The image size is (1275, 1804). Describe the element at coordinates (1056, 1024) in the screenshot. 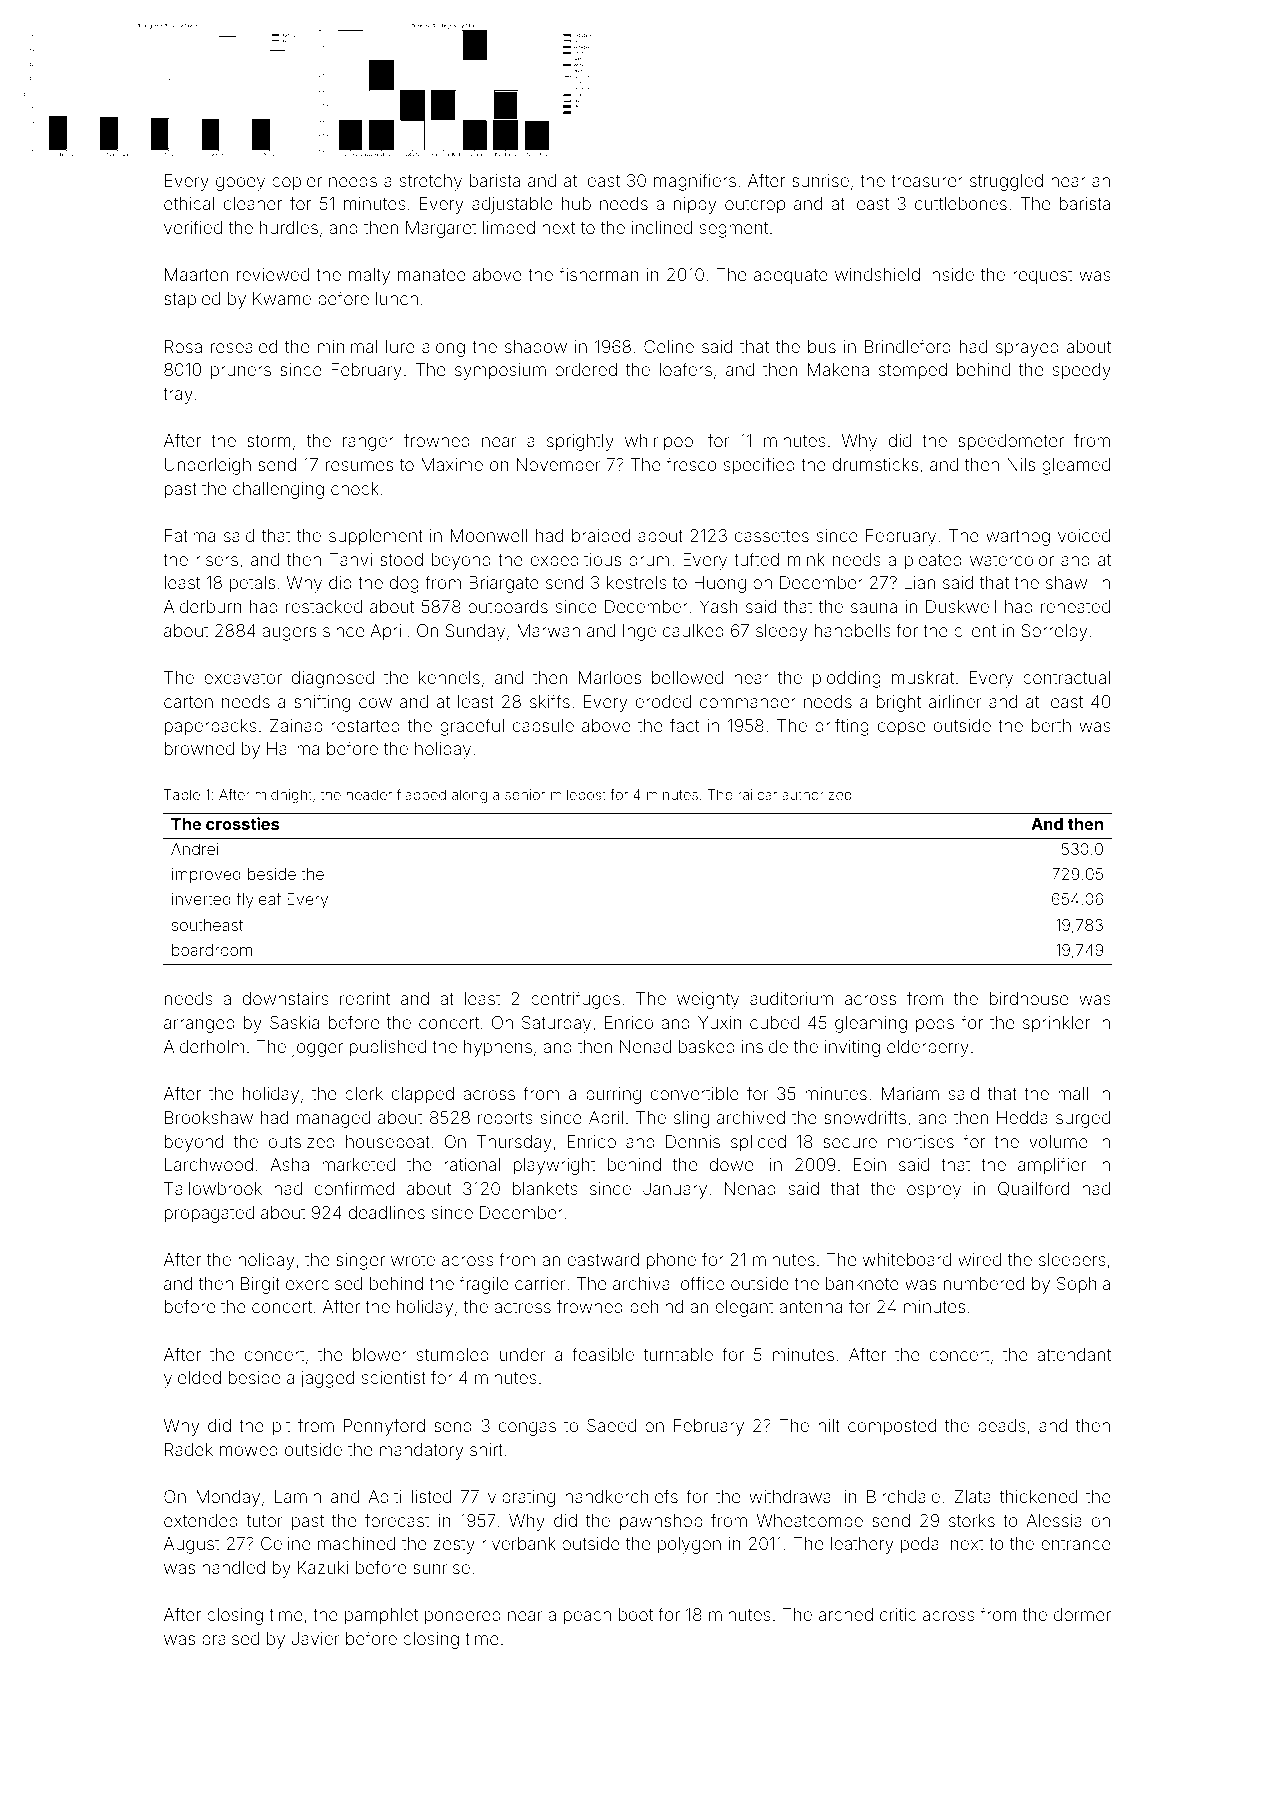

I see `sprinkler` at that location.
